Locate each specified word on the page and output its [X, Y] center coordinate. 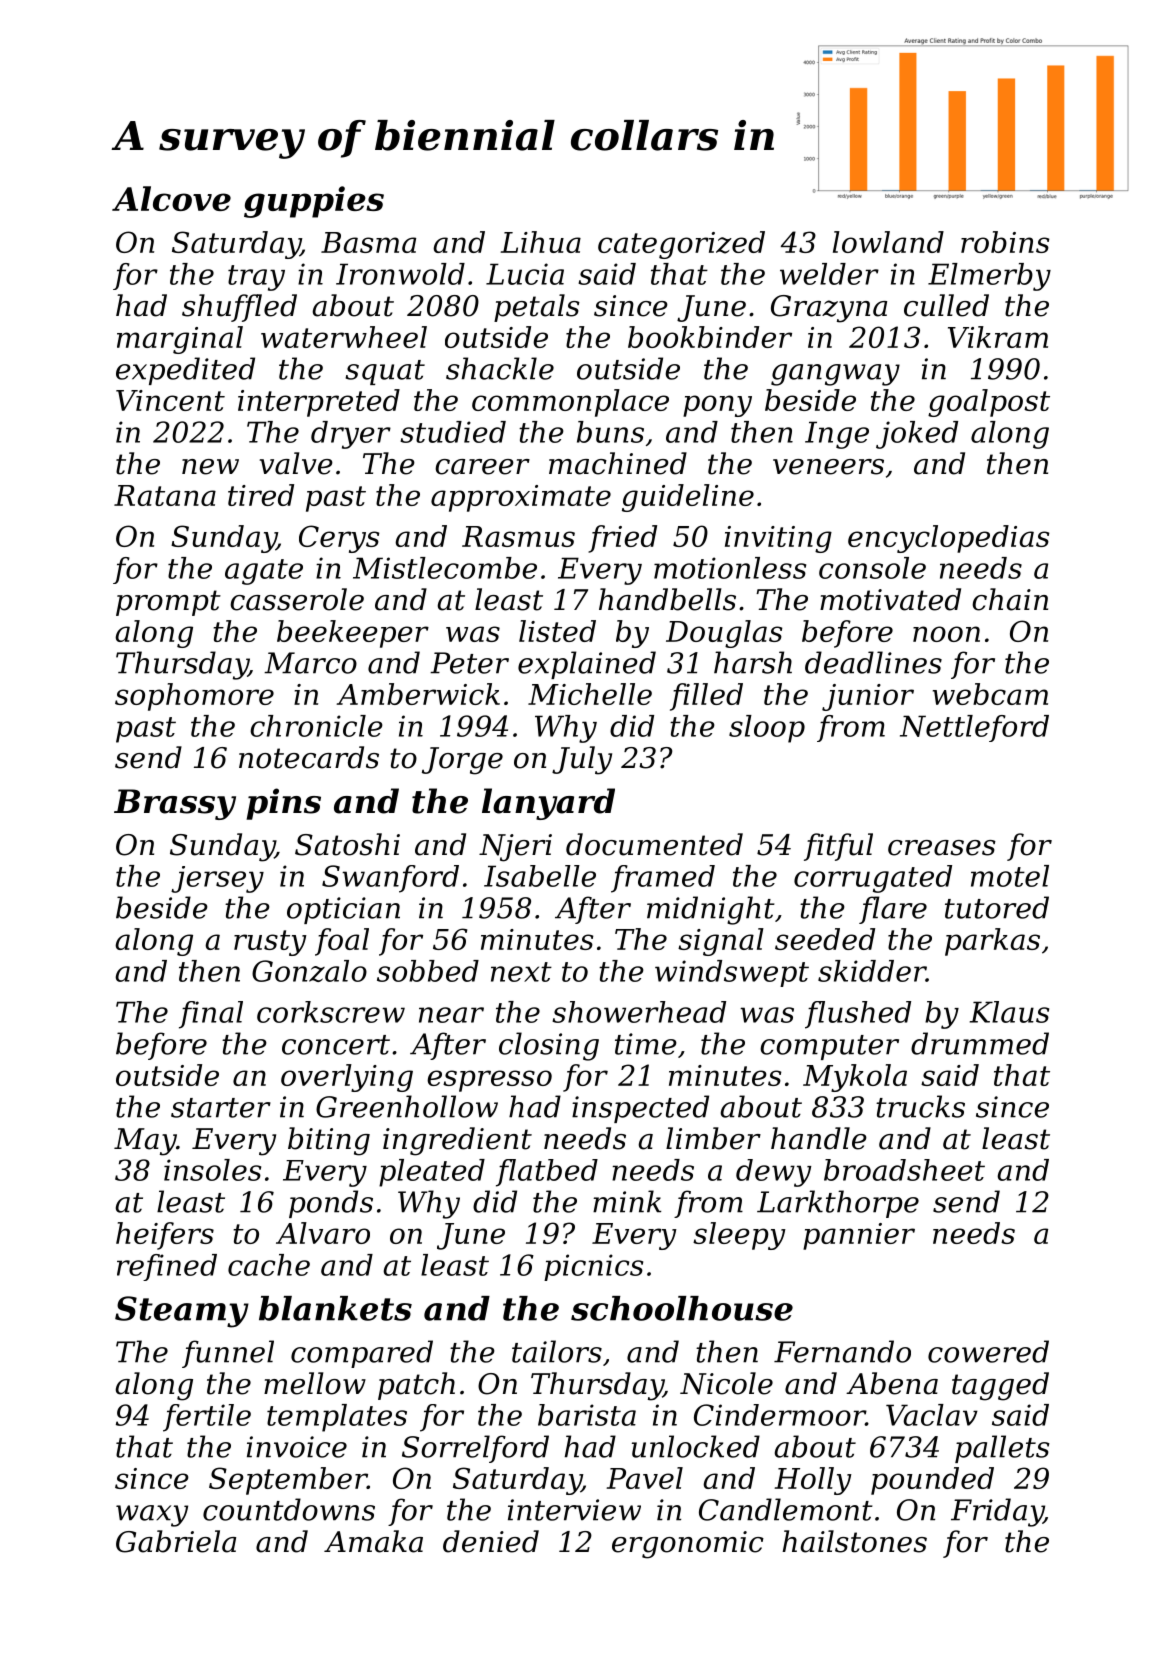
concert [336, 1045]
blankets [335, 1308]
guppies [314, 202]
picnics [593, 1267]
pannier [859, 1236]
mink [627, 1201]
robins [1005, 242]
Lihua [540, 242]
